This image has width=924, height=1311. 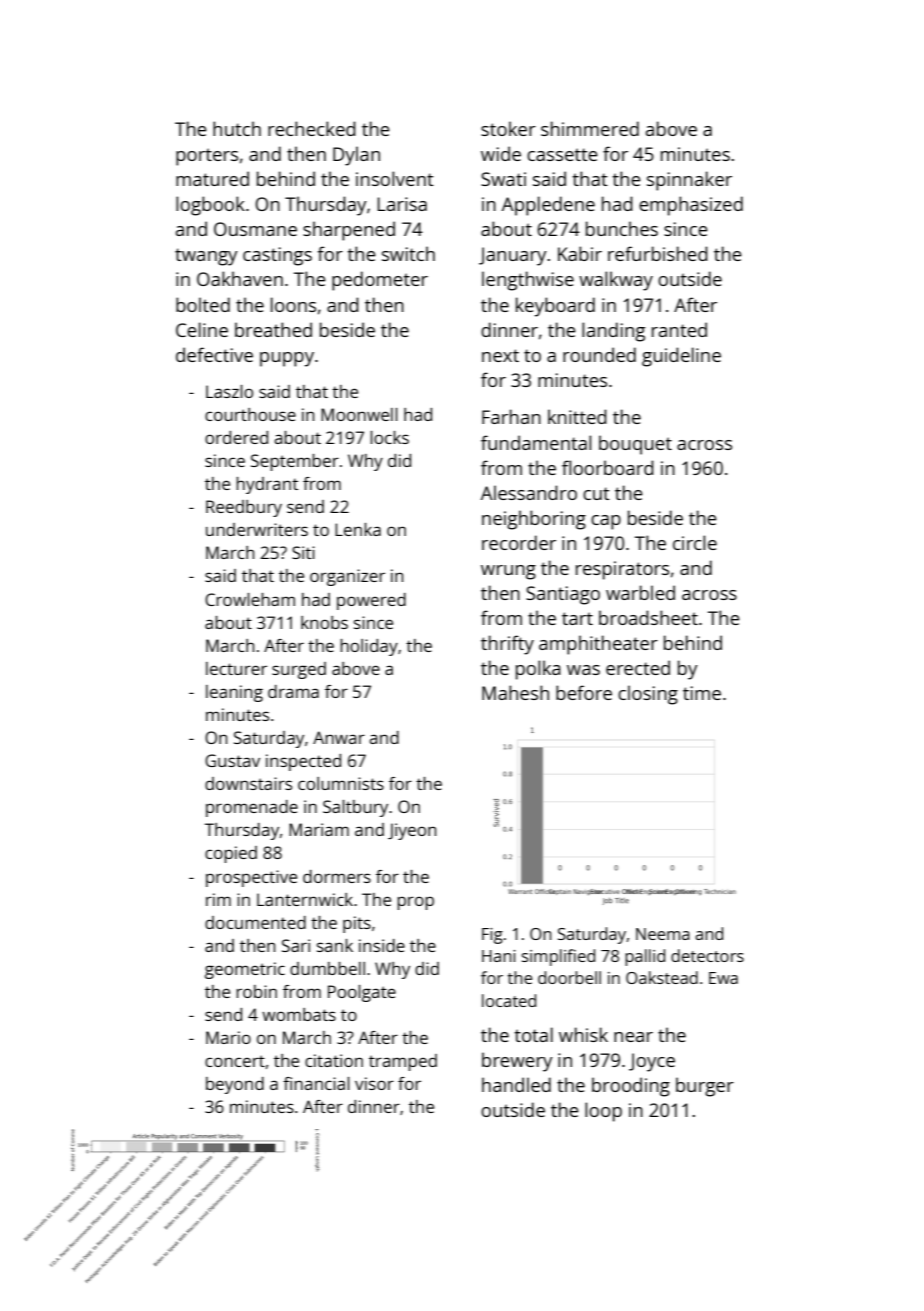 I want to click on Gustav, so click(x=232, y=760).
